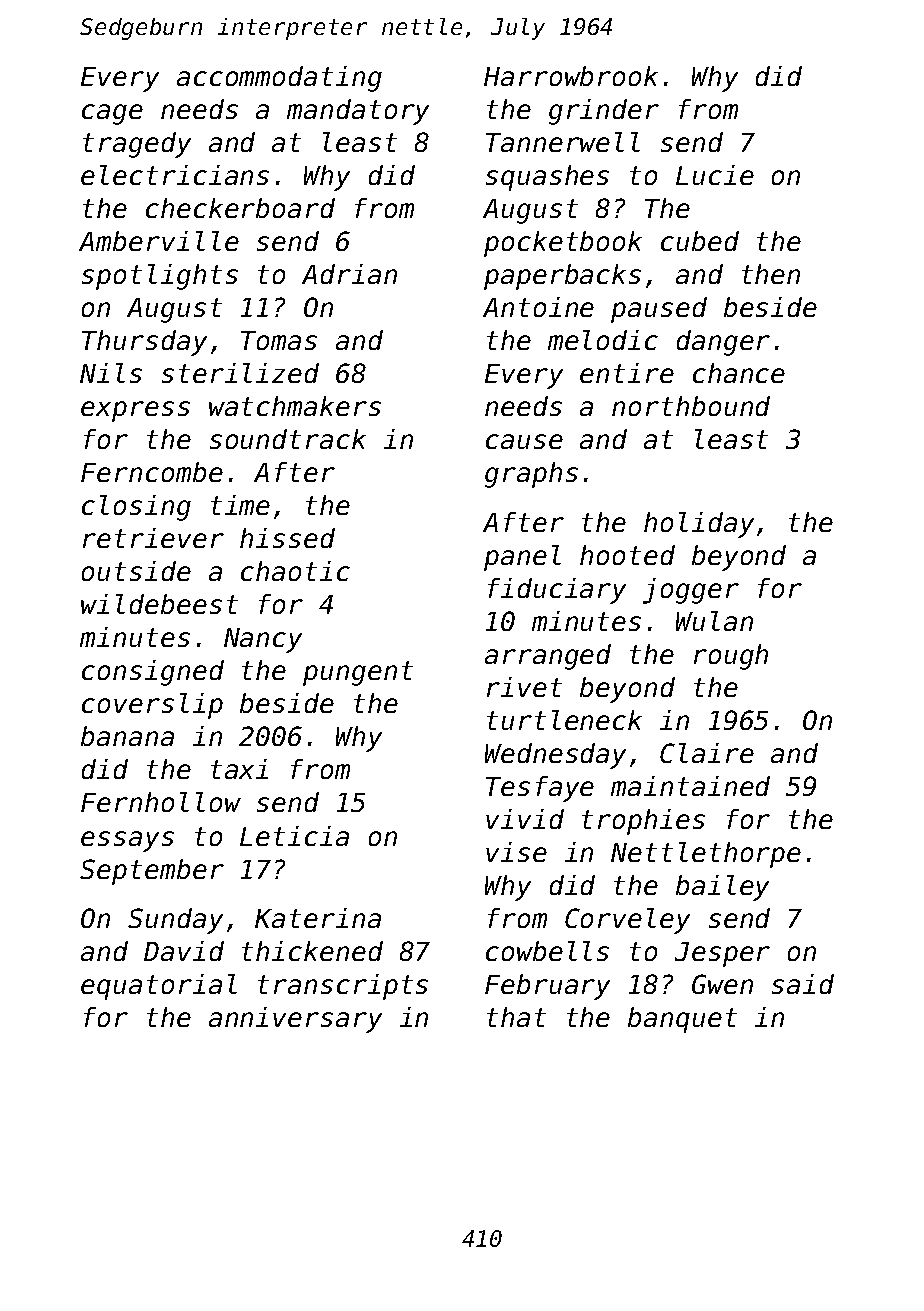  Describe the element at coordinates (295, 571) in the screenshot. I see `chaotic` at that location.
